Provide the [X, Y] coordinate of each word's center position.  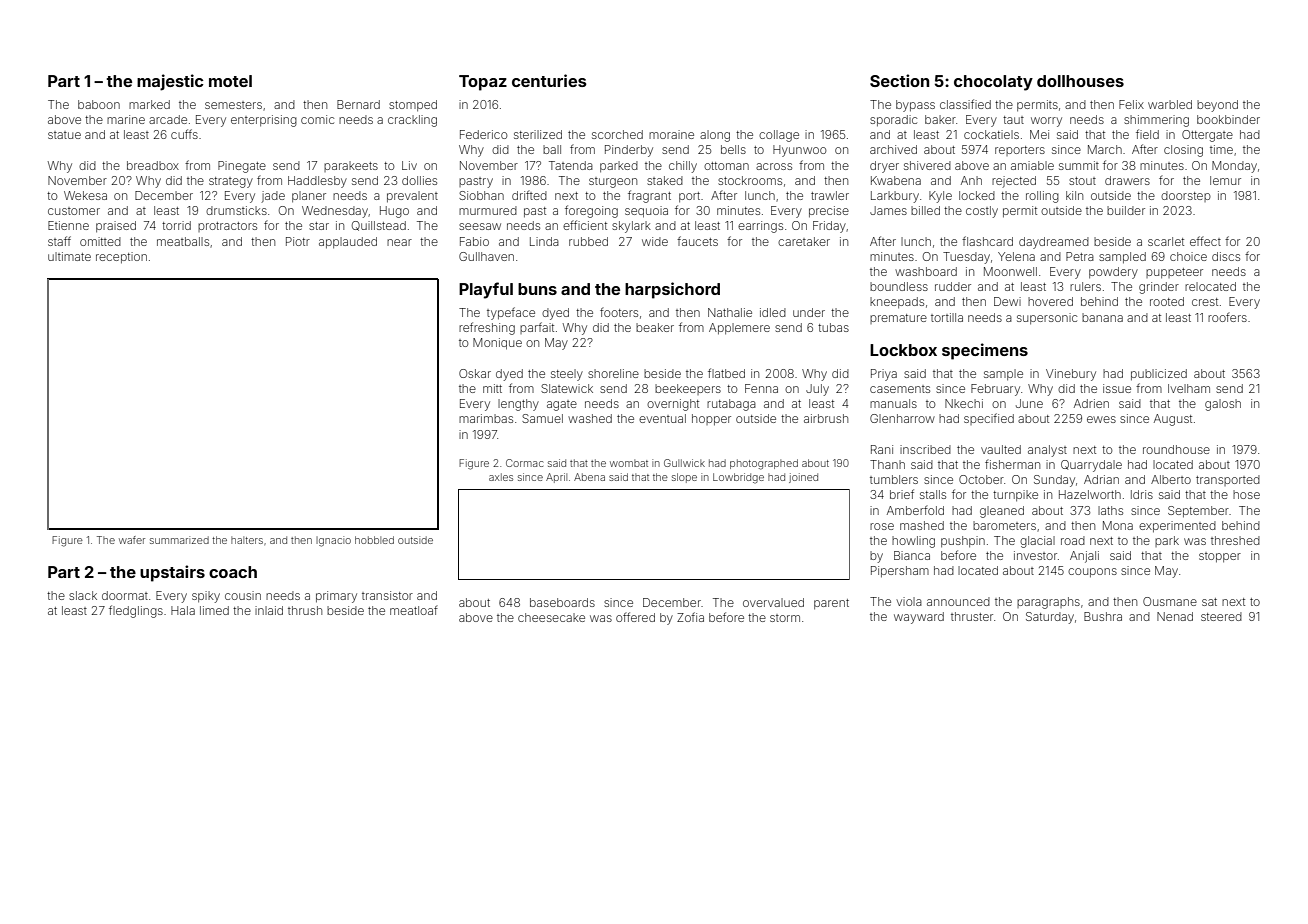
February [995, 390]
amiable [1032, 165]
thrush [305, 610]
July [817, 390]
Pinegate [242, 167]
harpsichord [672, 290]
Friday [829, 227]
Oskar [475, 373]
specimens [985, 351]
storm [785, 618]
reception [121, 258]
